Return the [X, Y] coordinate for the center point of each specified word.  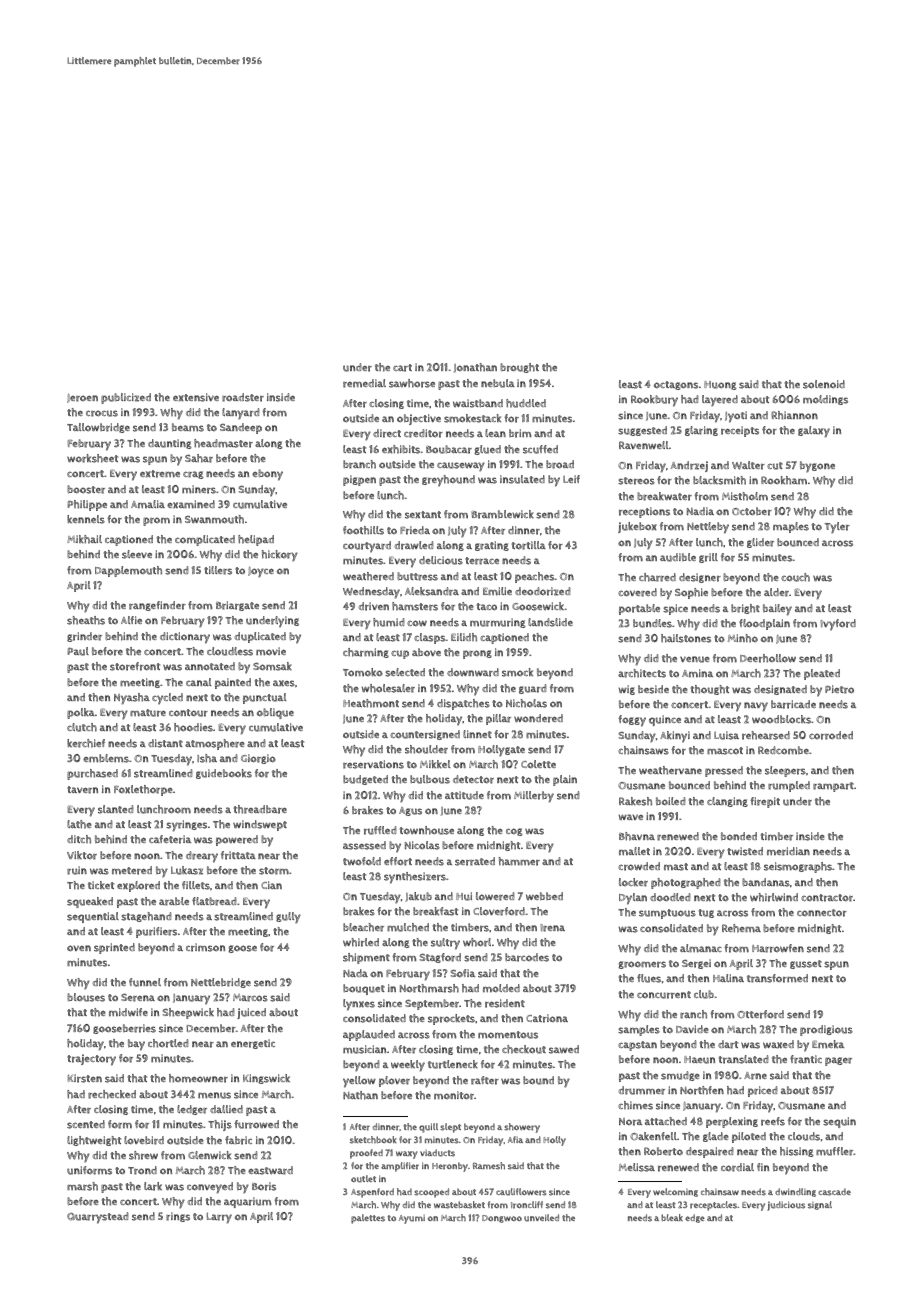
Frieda [415, 530]
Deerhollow [768, 658]
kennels [86, 519]
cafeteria [170, 839]
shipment [366, 958]
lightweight [94, 1141]
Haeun [699, 1060]
